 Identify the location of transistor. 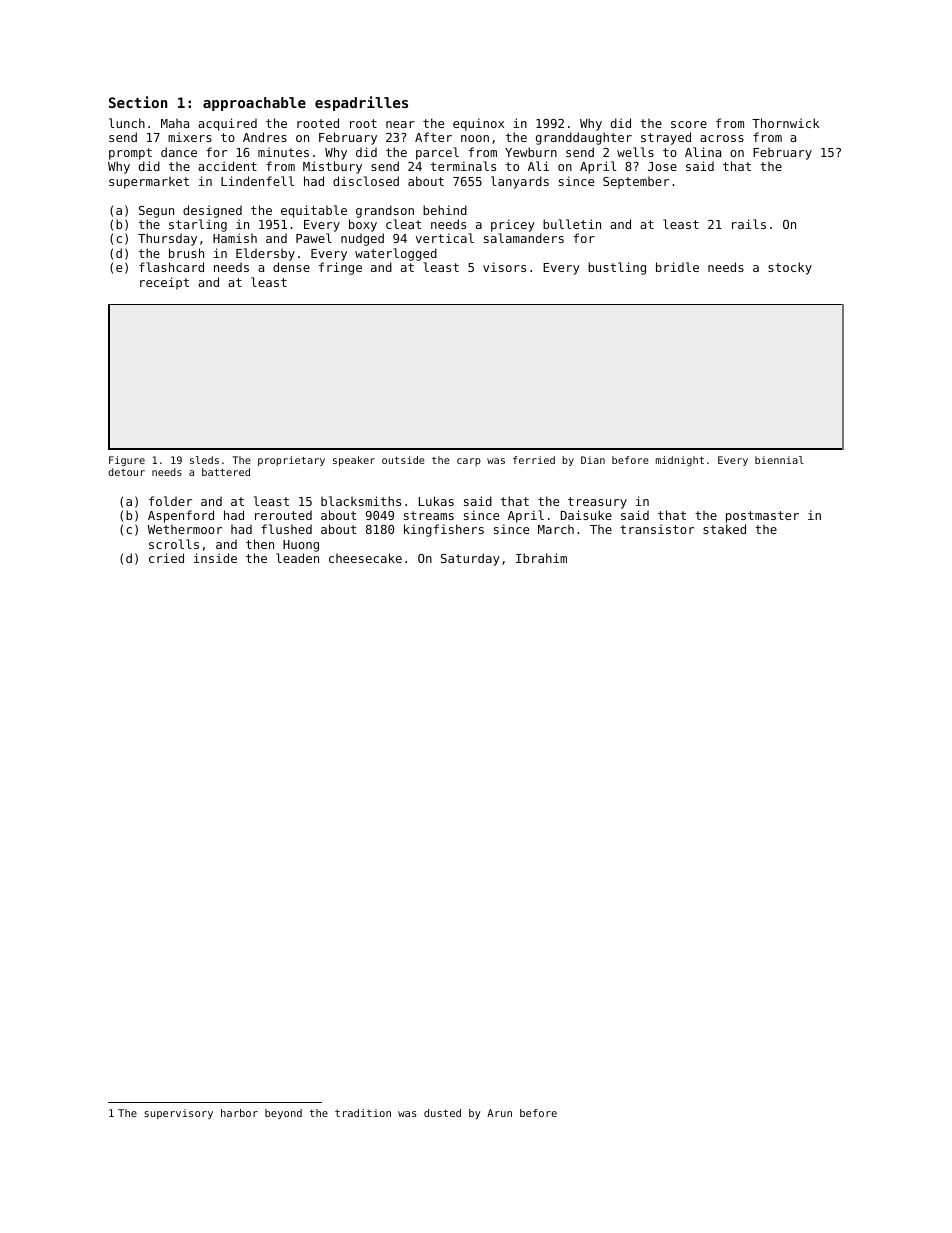
(657, 529).
